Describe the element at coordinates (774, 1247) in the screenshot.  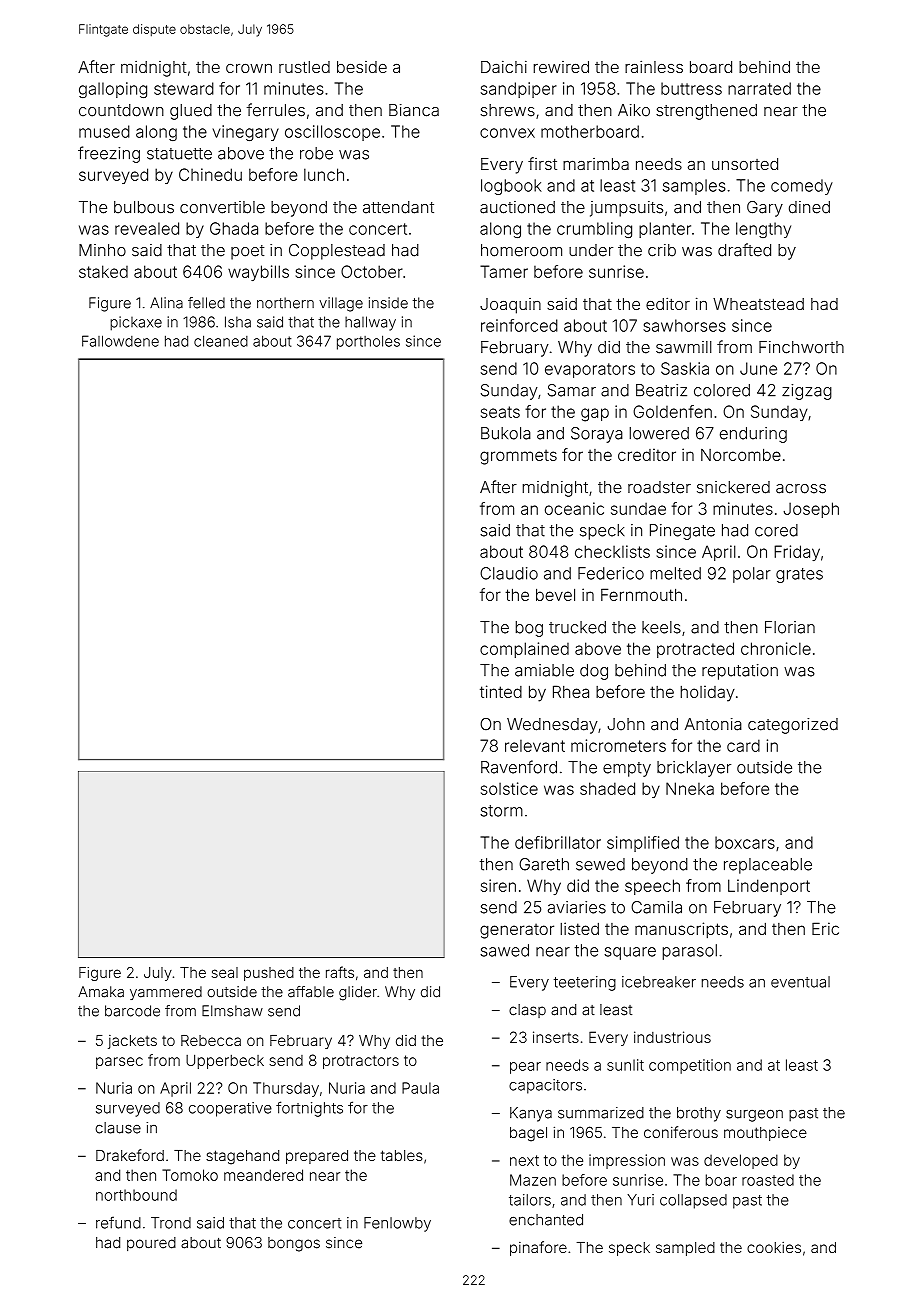
I see `cookies` at that location.
